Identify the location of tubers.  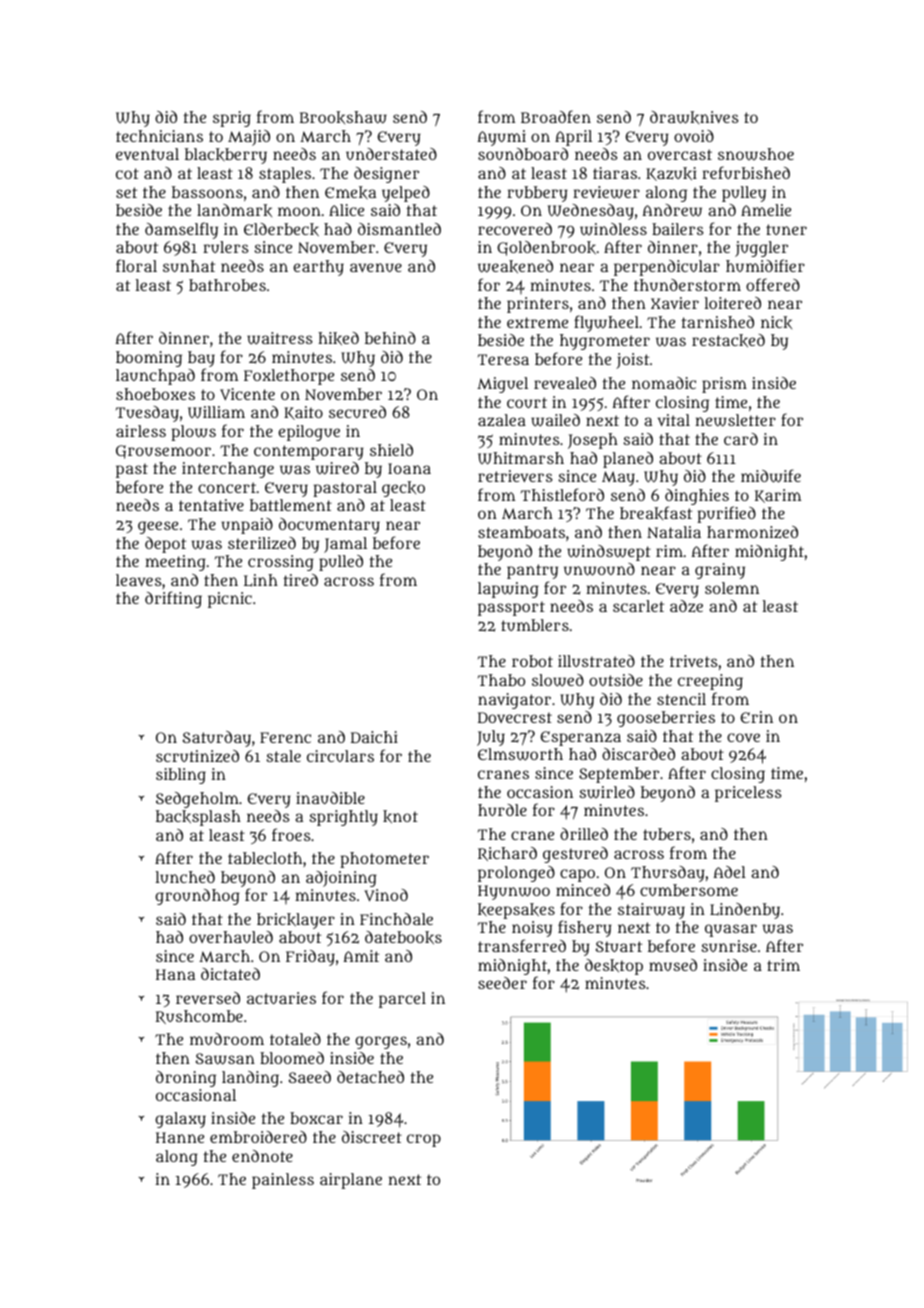
(667, 834).
